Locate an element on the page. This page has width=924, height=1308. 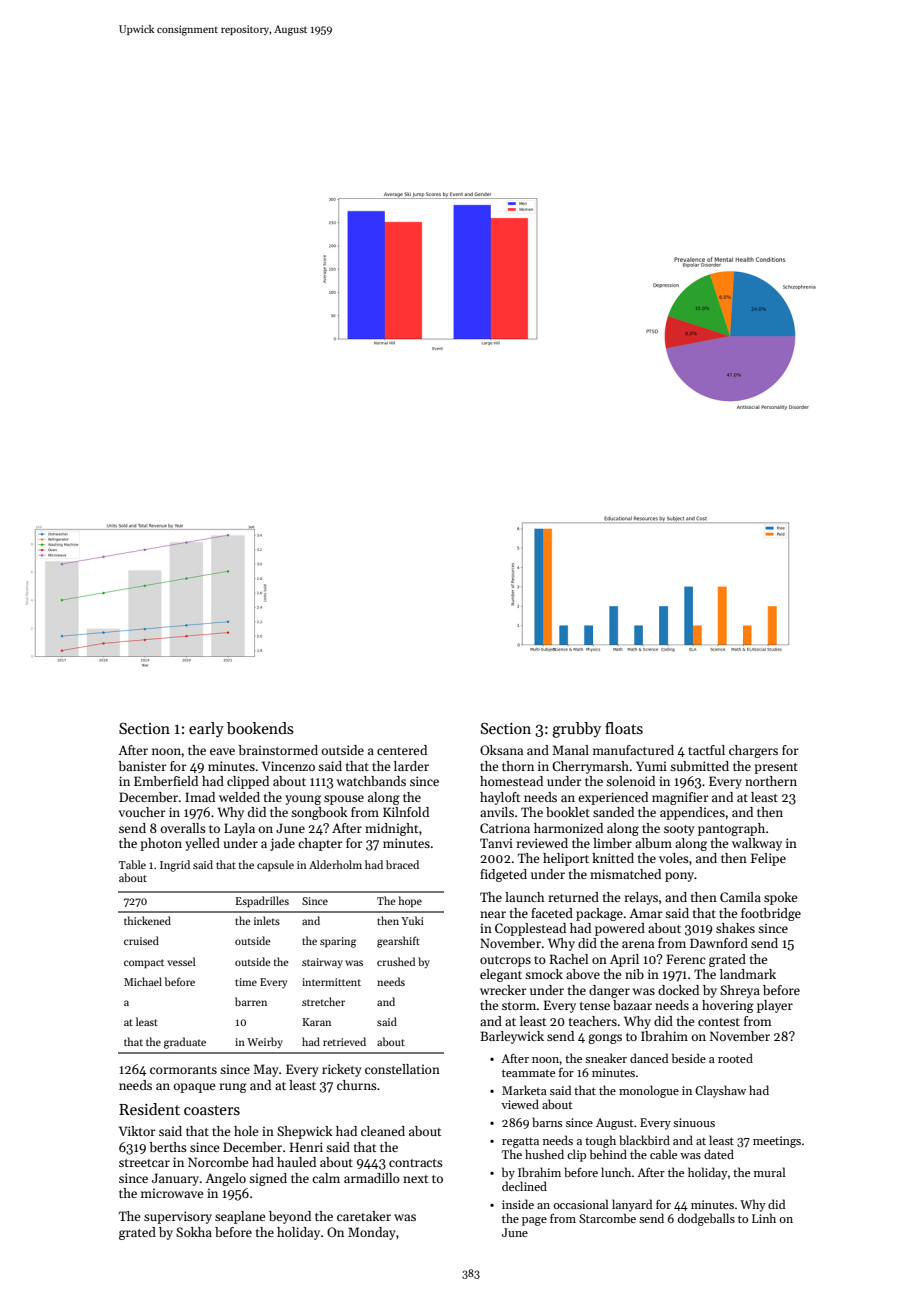
present is located at coordinates (776, 768).
